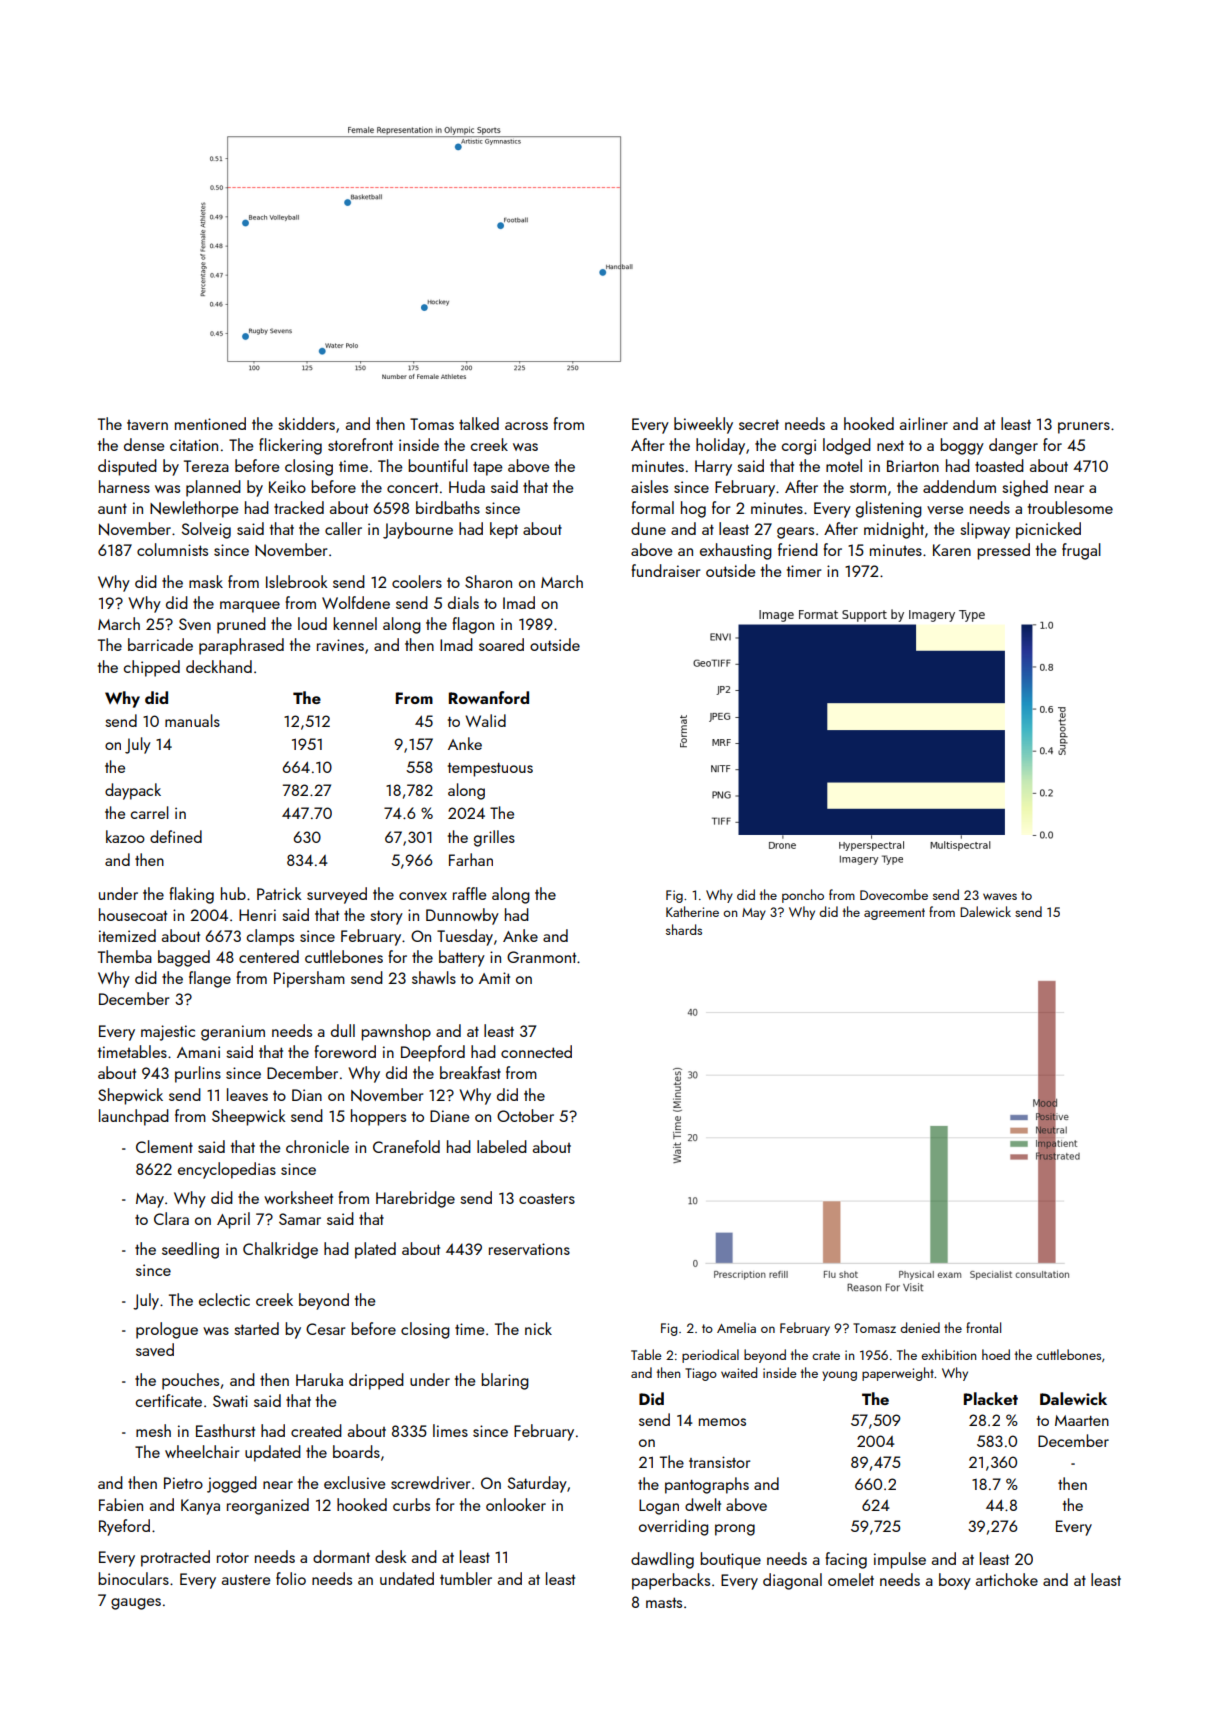 The height and width of the screenshot is (1724, 1219). What do you see at coordinates (847, 446) in the screenshot?
I see `lodged` at bounding box center [847, 446].
